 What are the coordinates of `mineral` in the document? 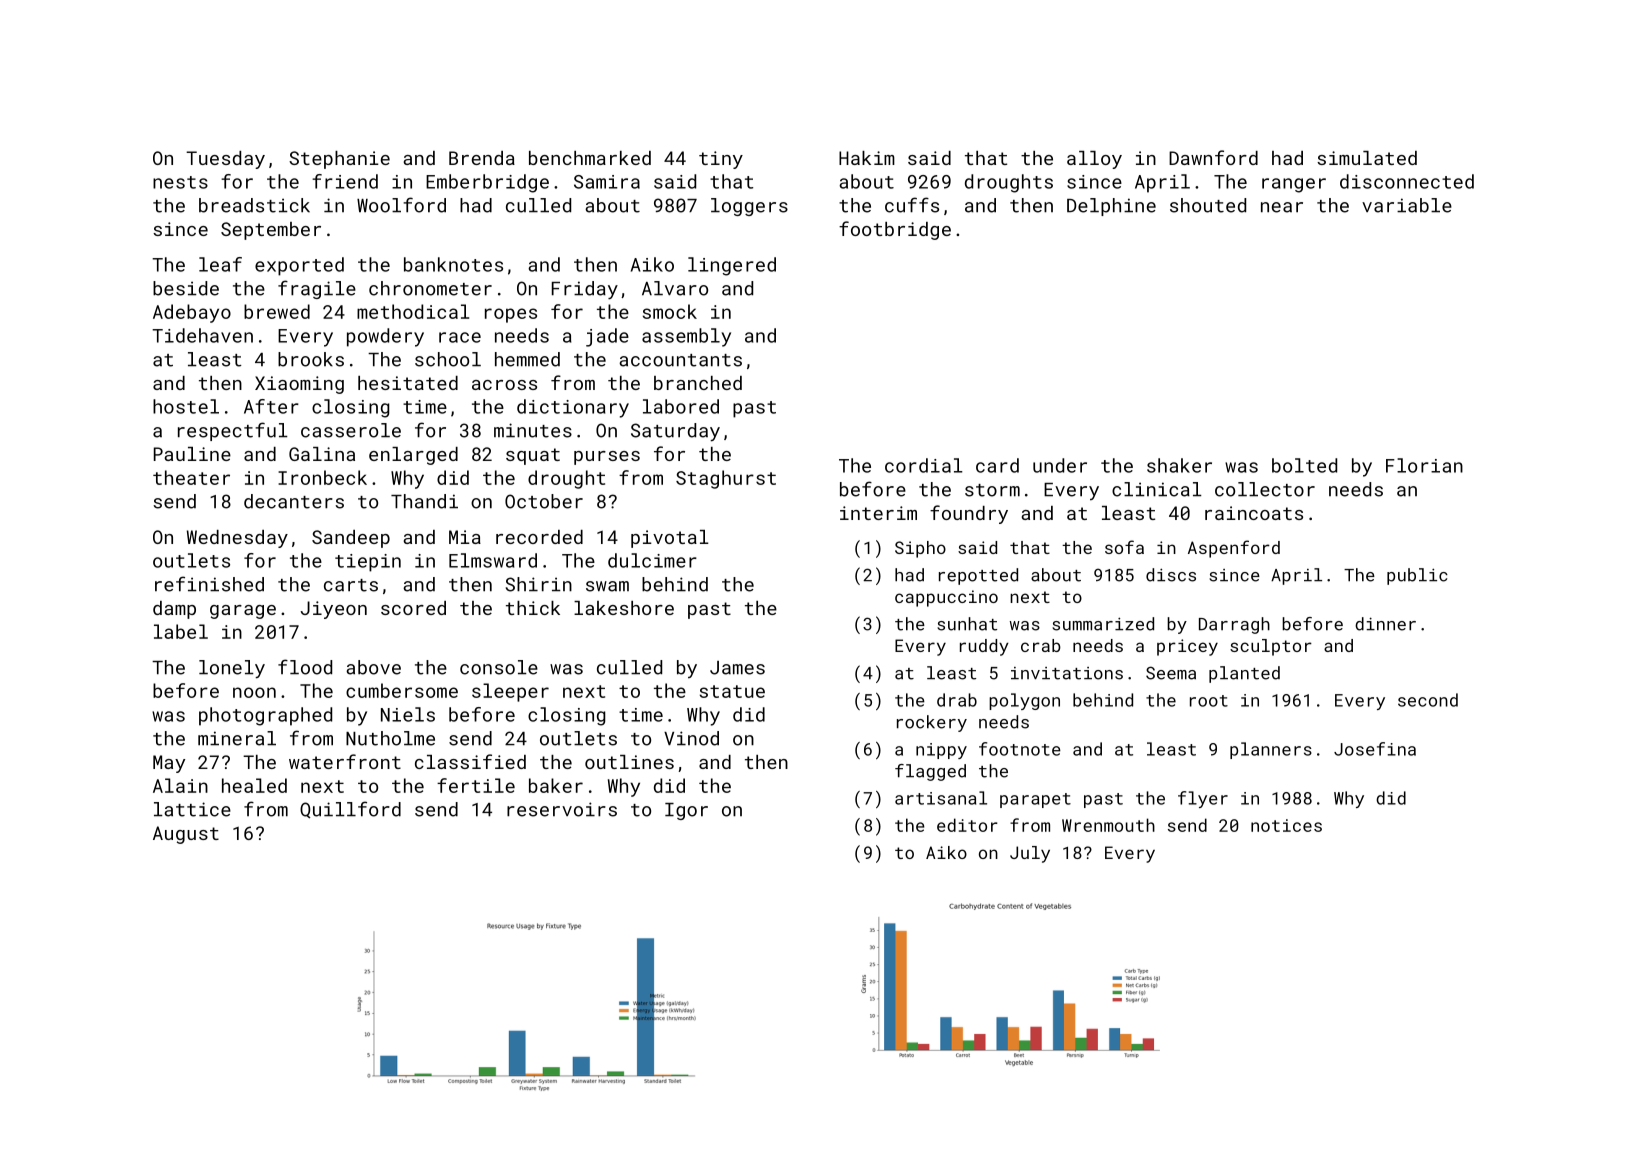 It's located at (237, 738).
